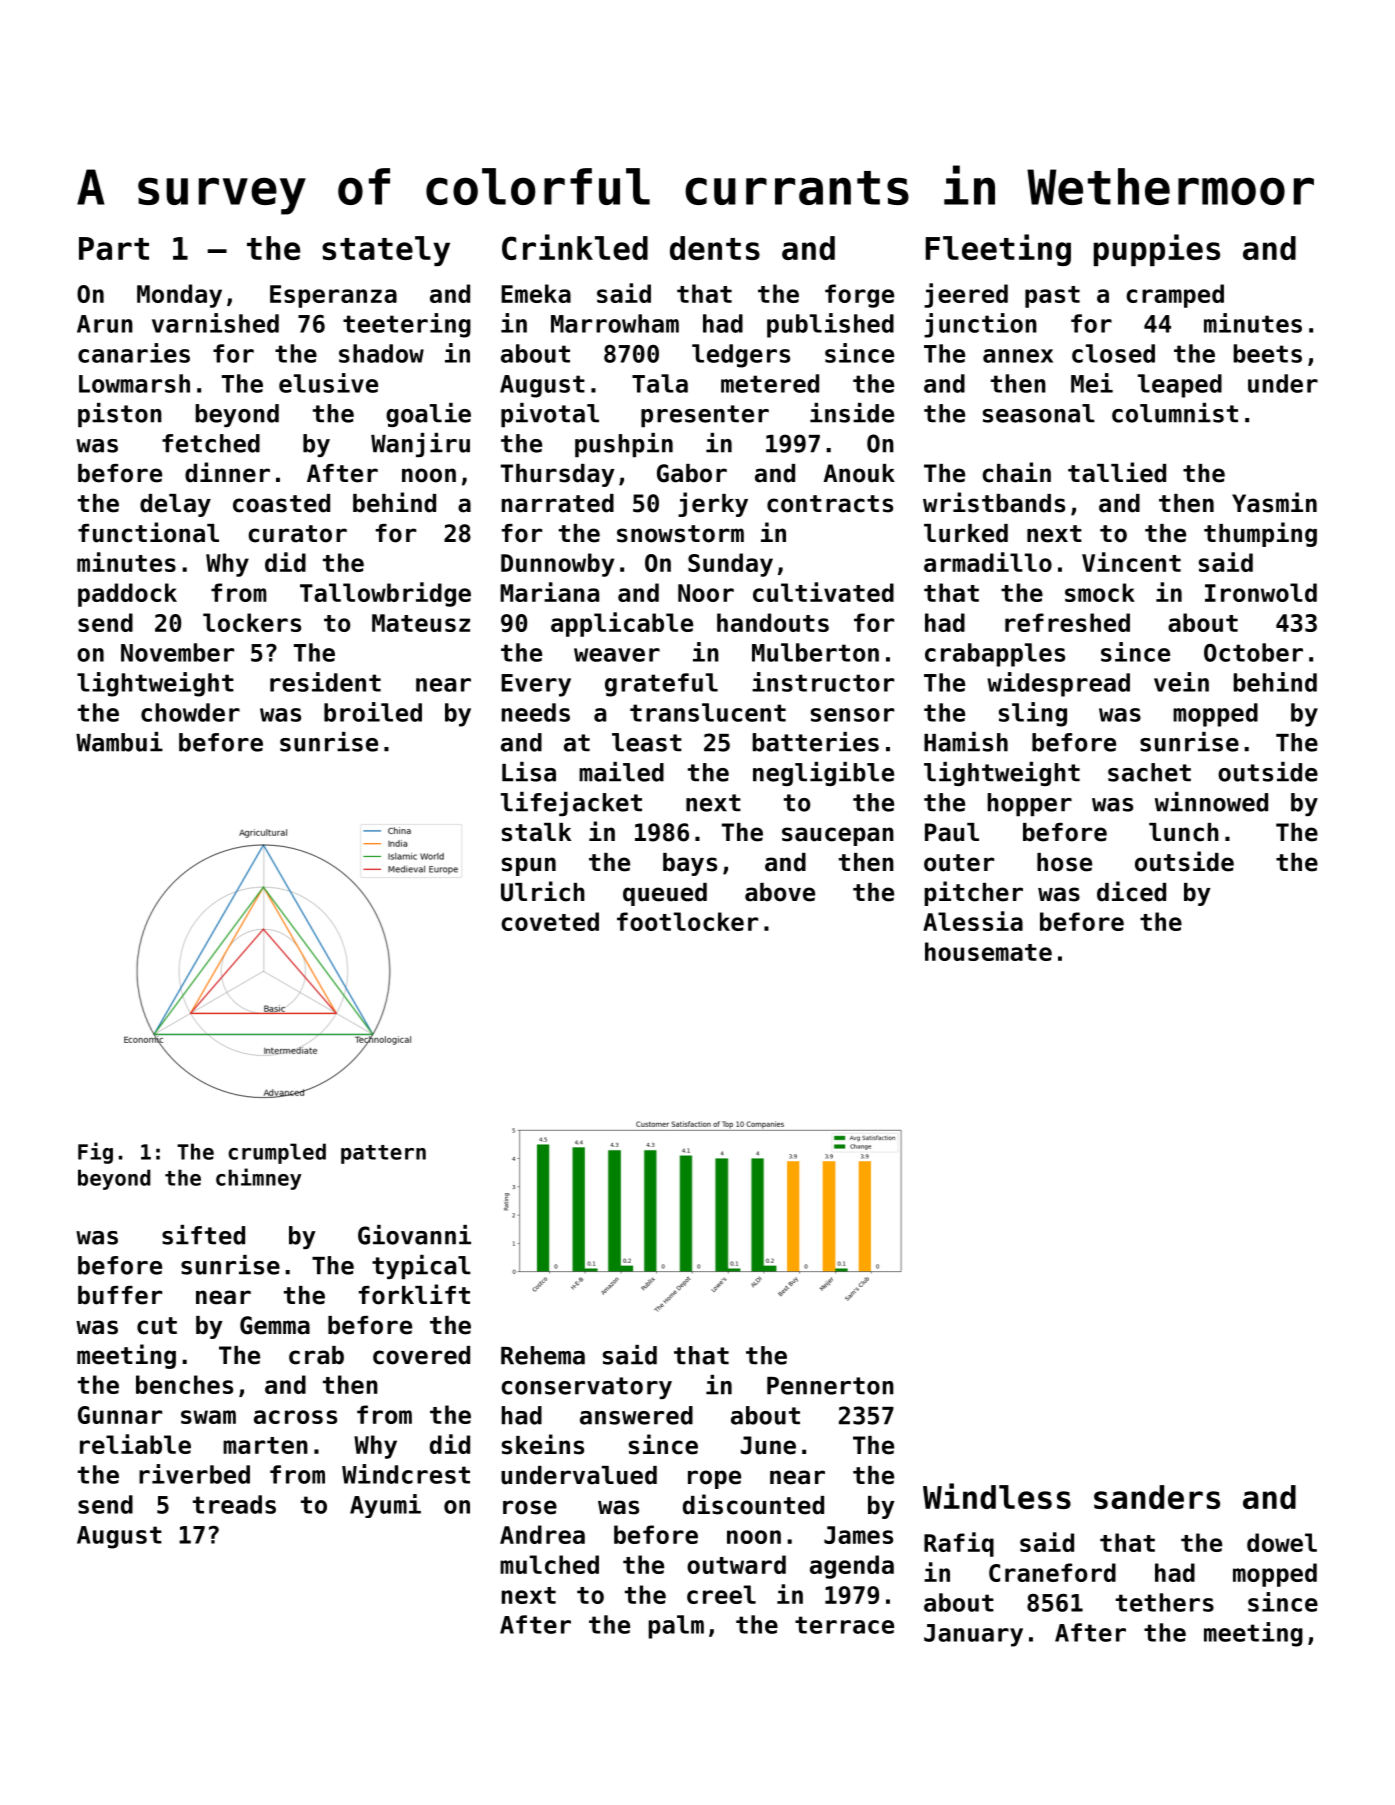 This image has width=1395, height=1805. I want to click on footlocker, so click(687, 921).
